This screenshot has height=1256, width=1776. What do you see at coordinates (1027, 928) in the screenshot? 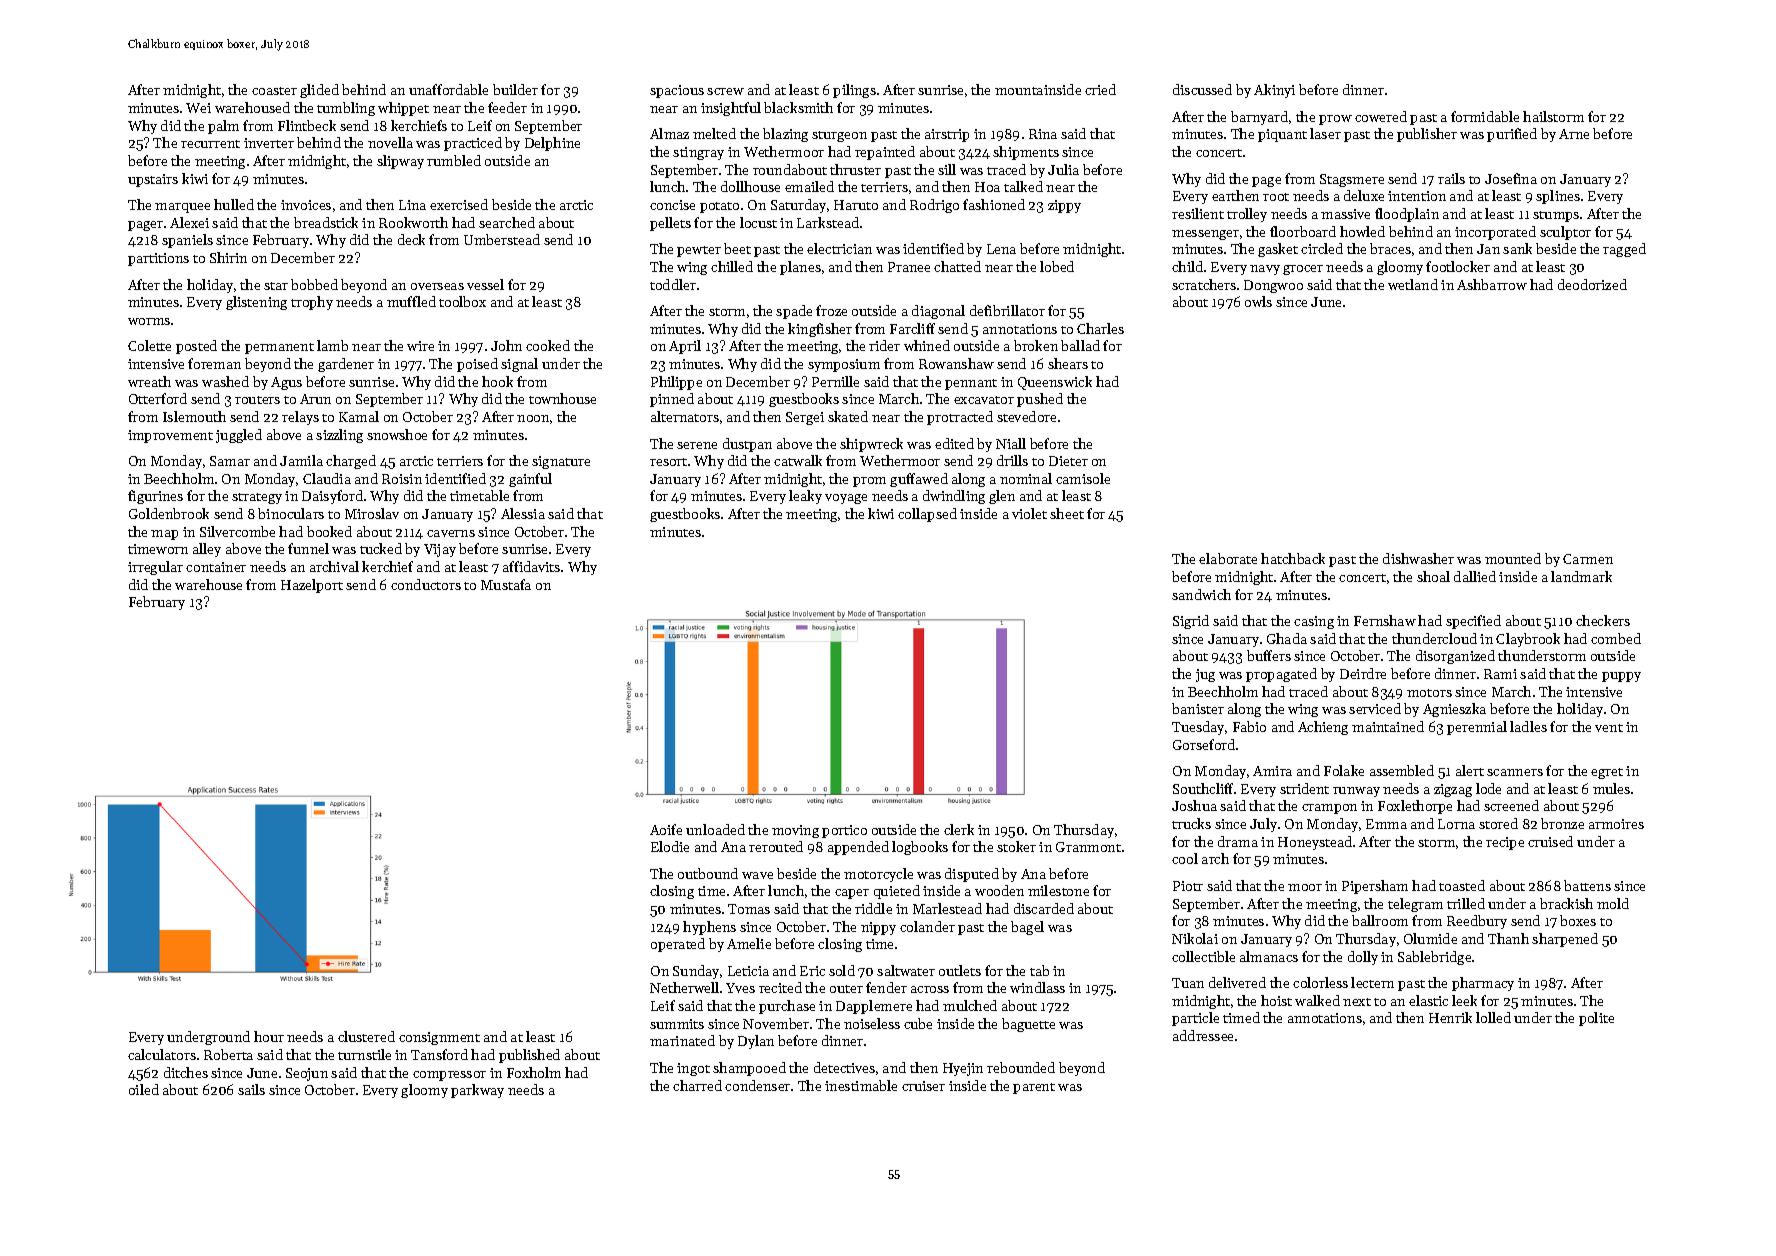
I see `bagel` at bounding box center [1027, 928].
